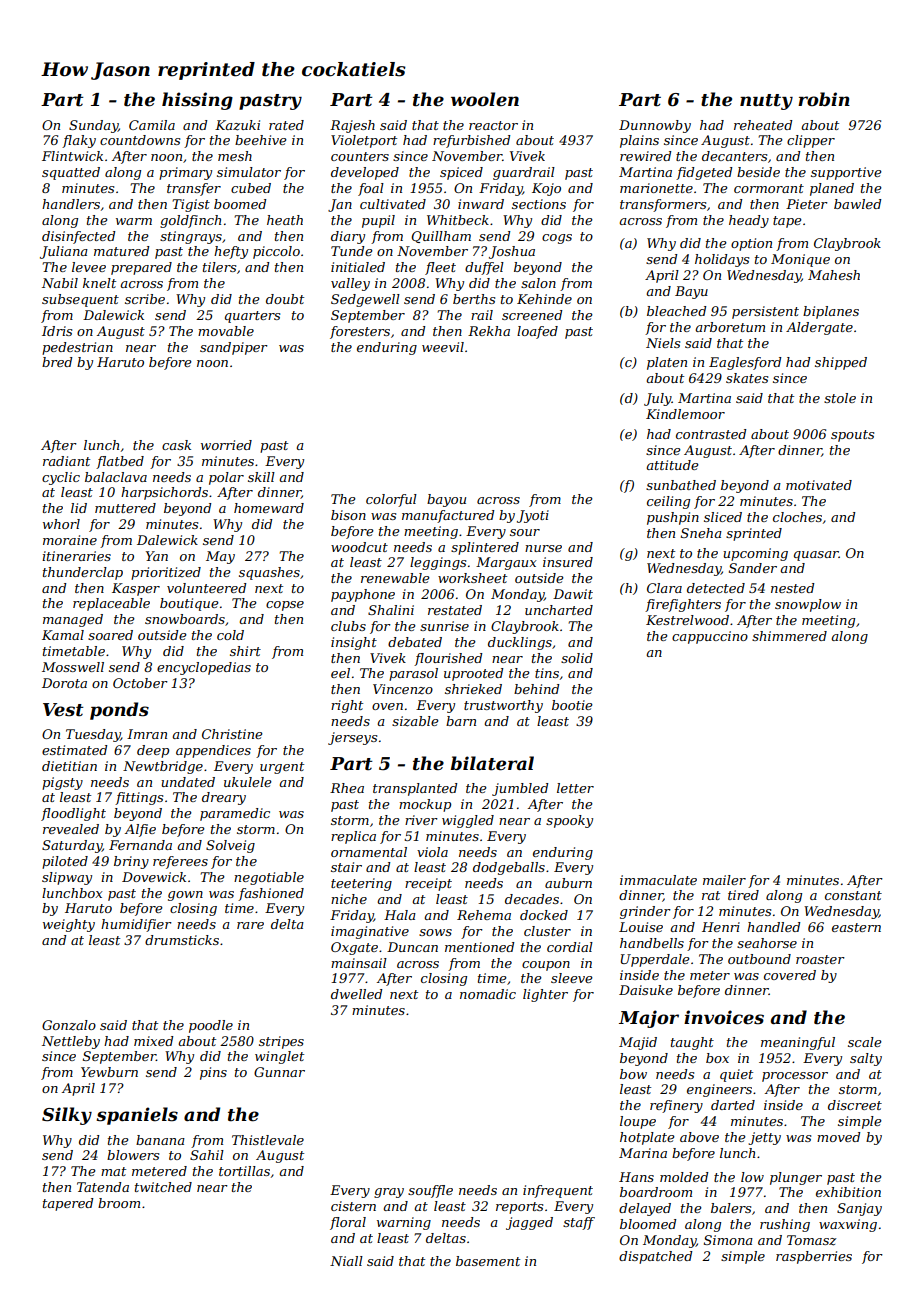 Image resolution: width=924 pixels, height=1308 pixels. I want to click on screened, so click(532, 315).
